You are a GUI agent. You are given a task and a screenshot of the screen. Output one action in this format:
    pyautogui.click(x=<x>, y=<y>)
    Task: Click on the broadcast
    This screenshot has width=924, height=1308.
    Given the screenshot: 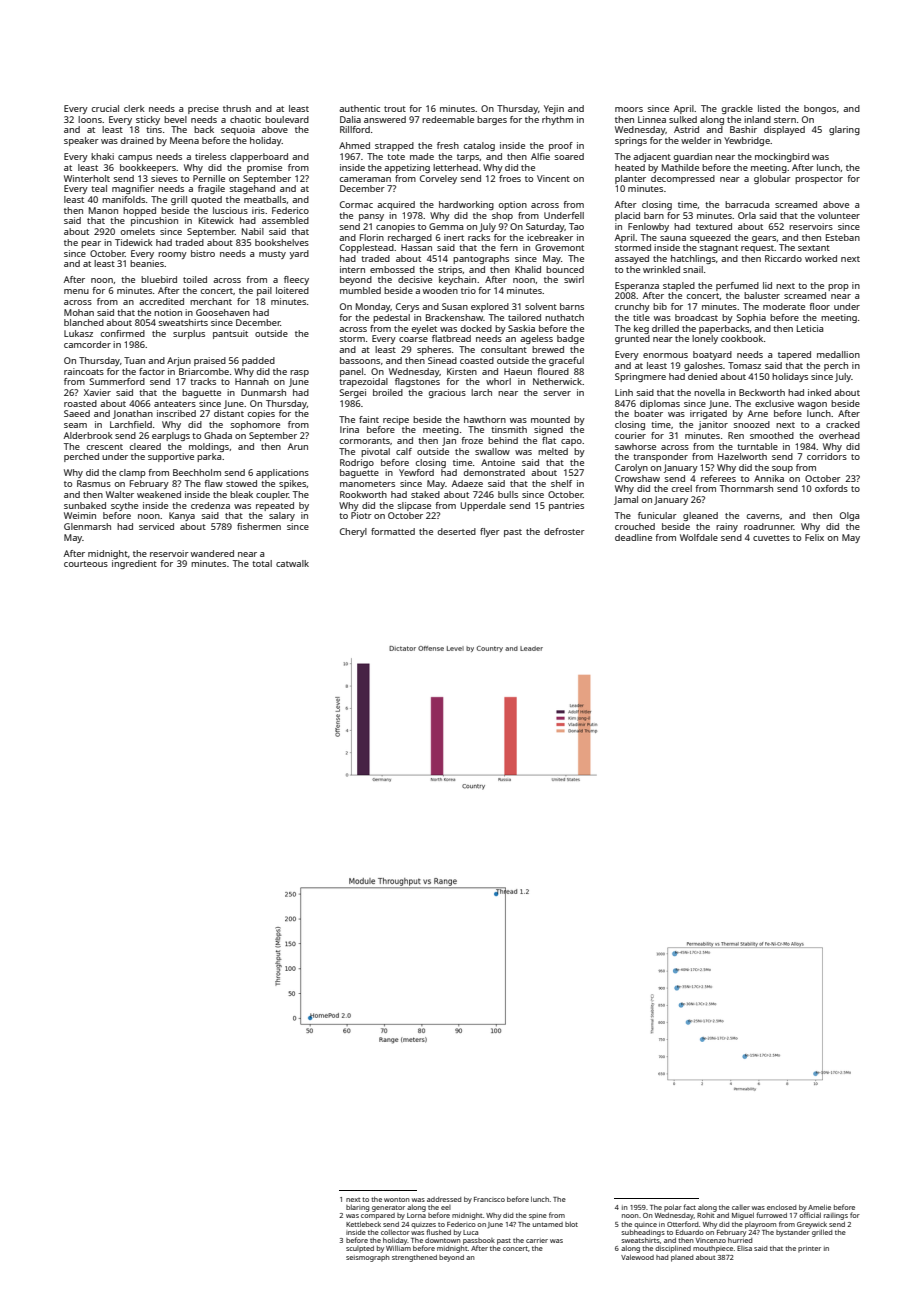 What is the action you would take?
    pyautogui.click(x=696, y=317)
